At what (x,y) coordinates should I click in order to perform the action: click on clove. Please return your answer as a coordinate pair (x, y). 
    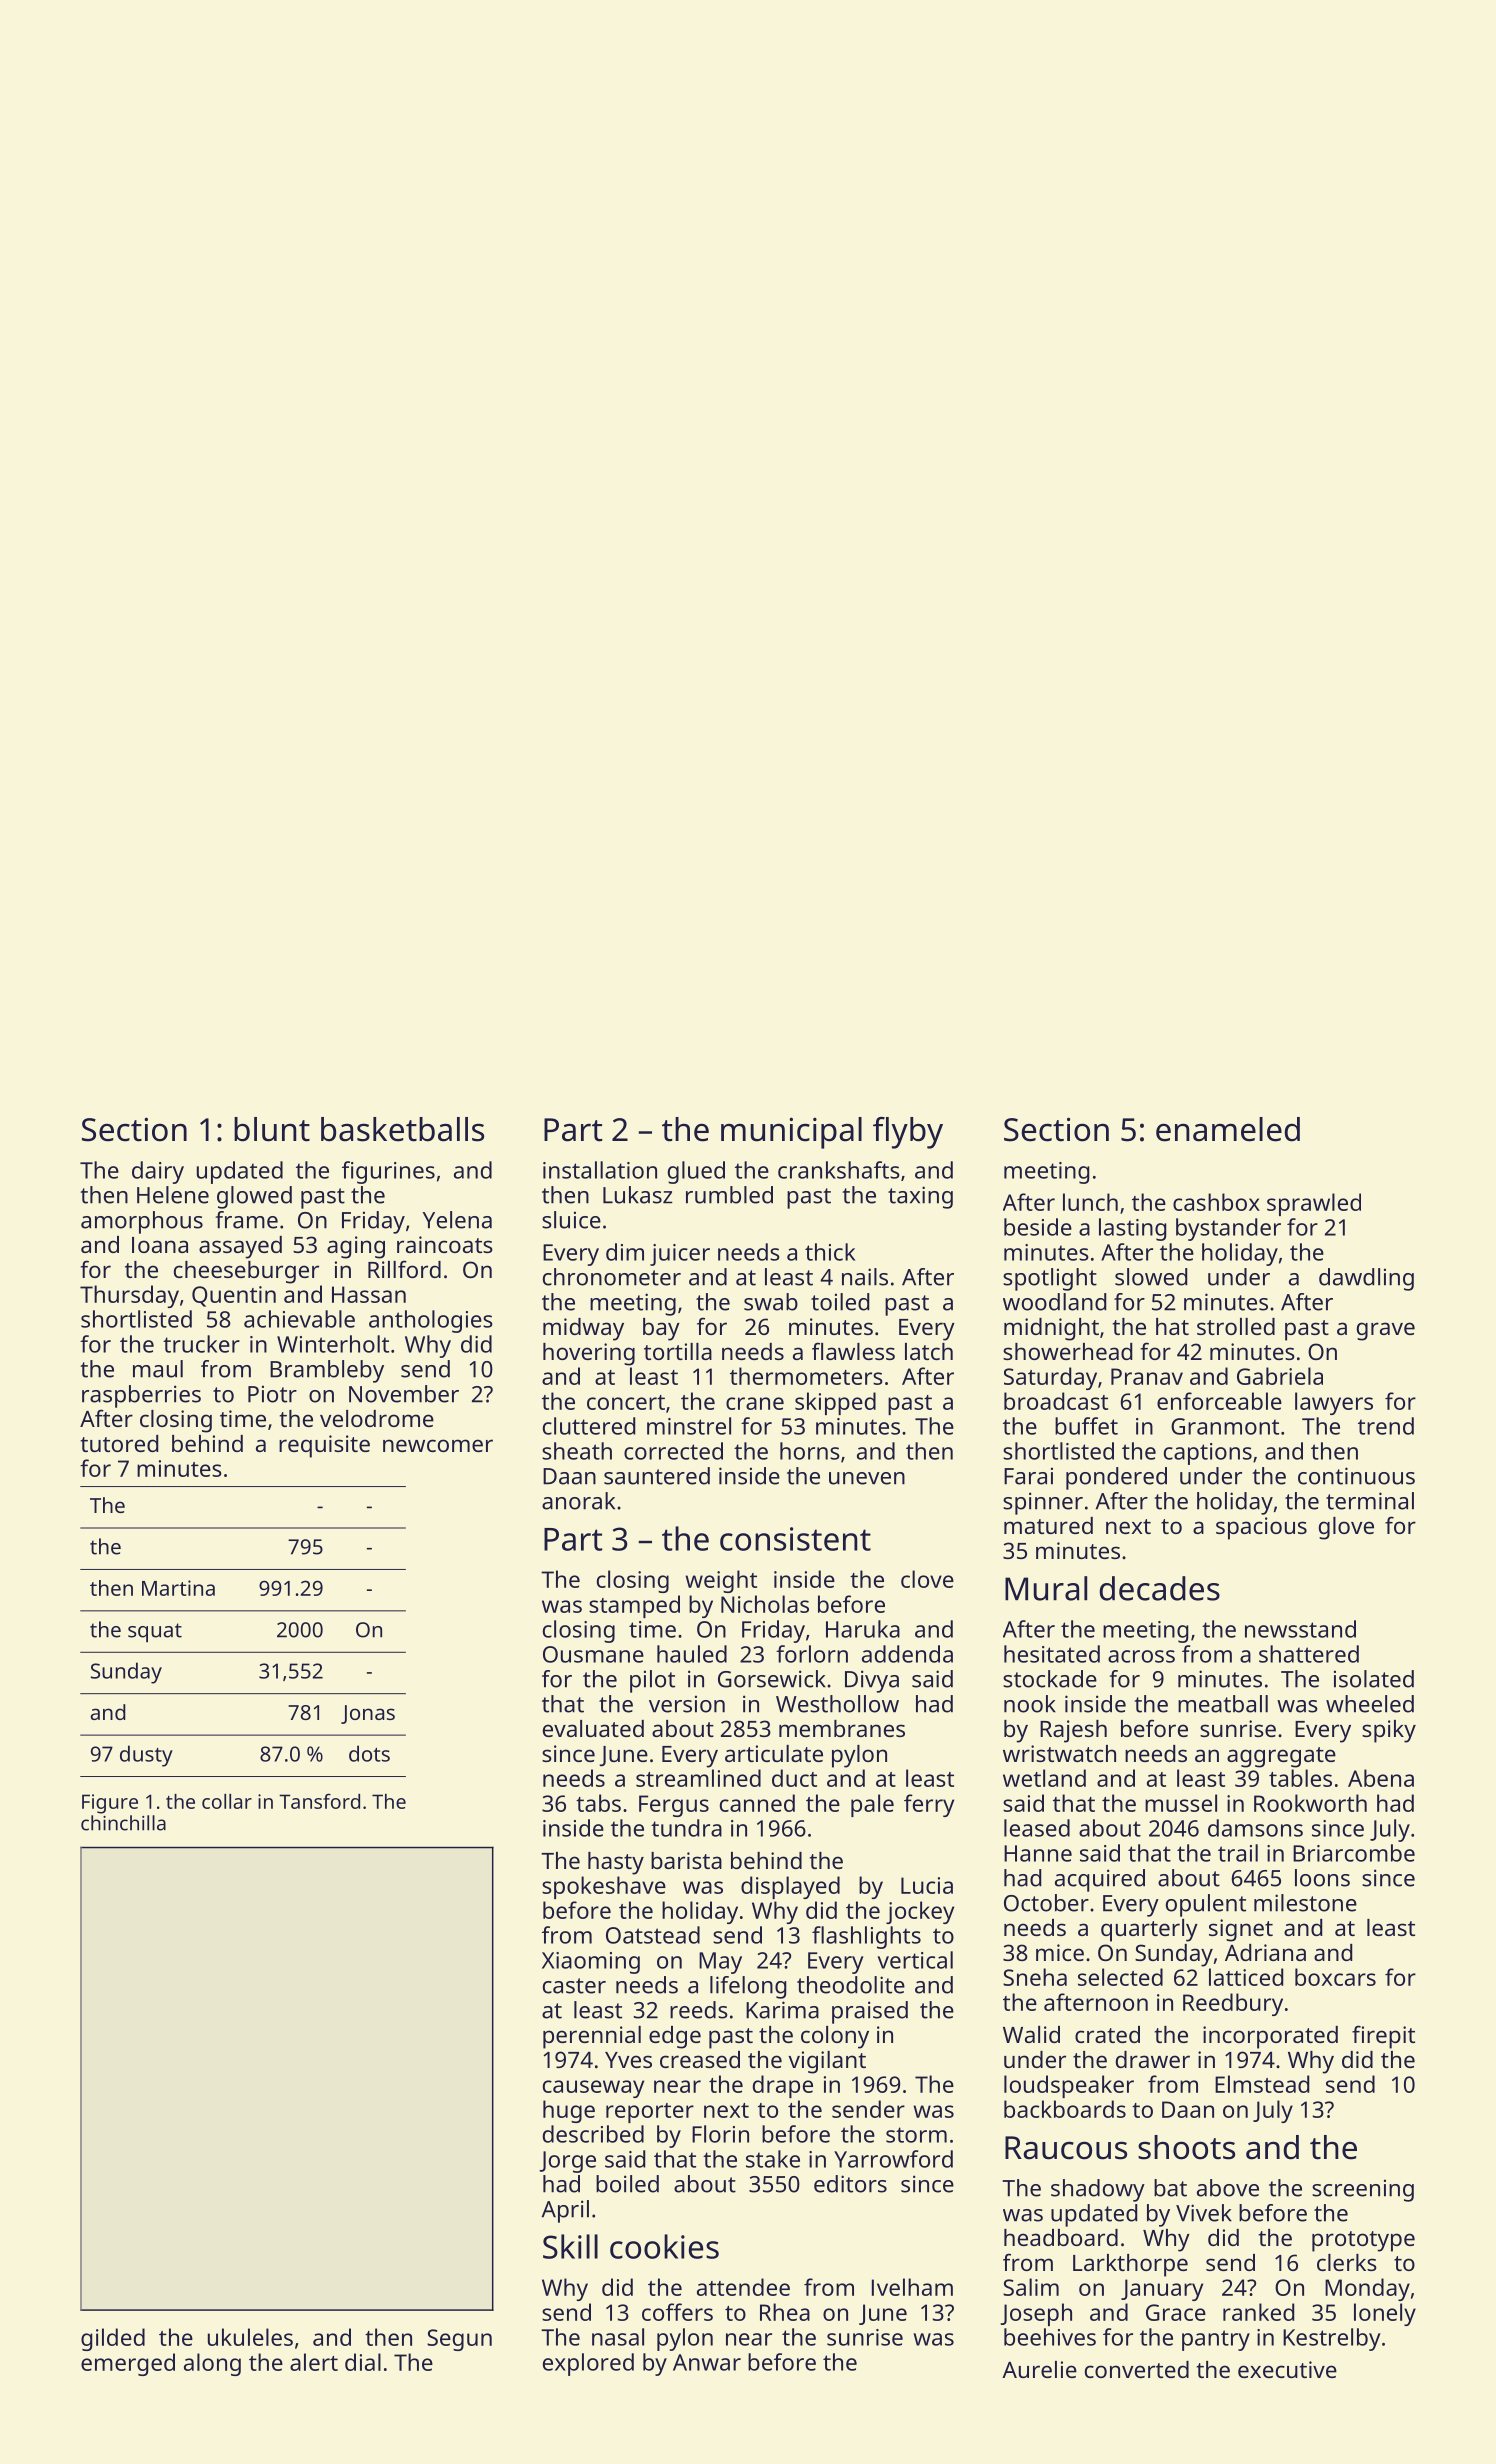
    Looking at the image, I should click on (927, 1579).
